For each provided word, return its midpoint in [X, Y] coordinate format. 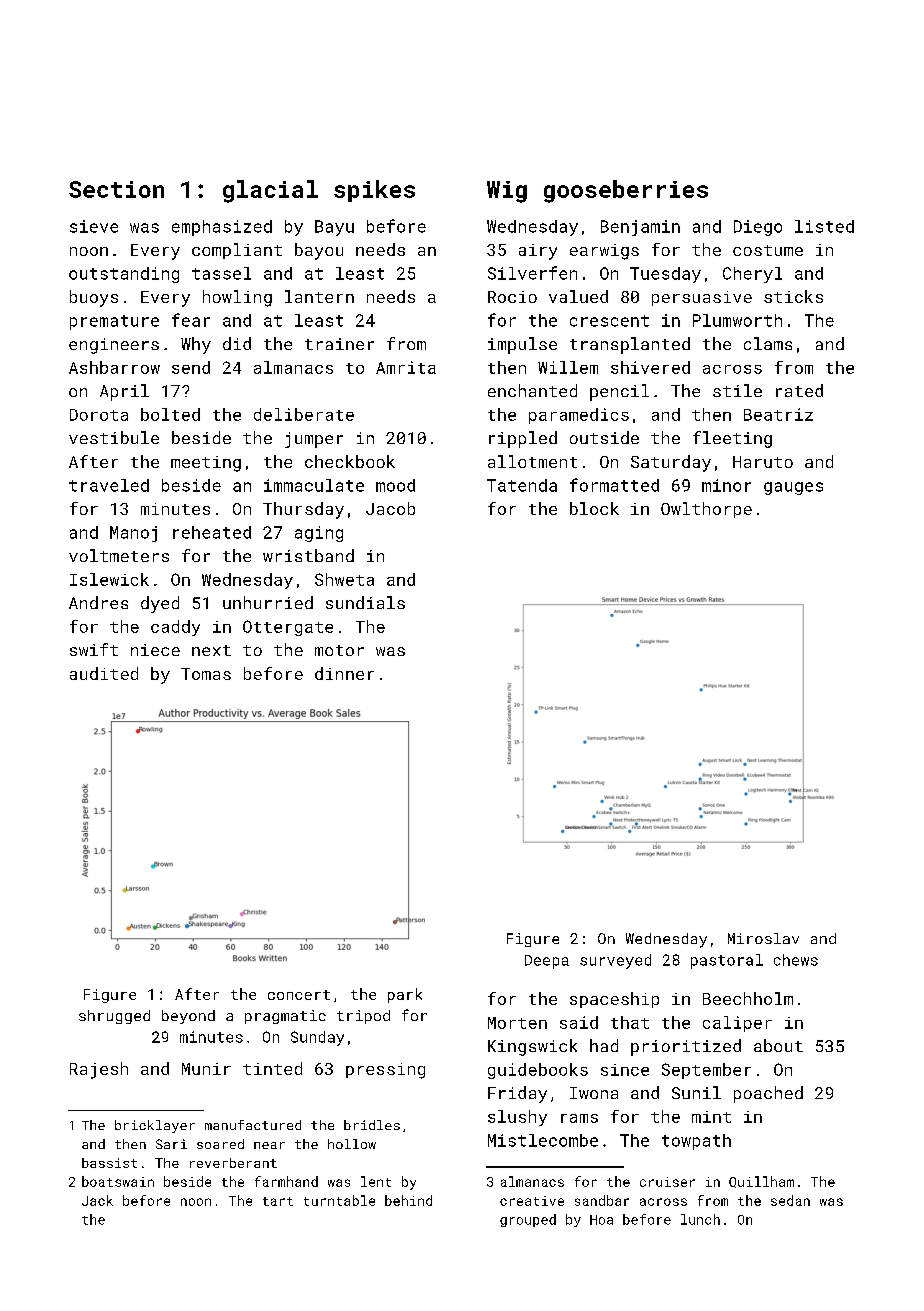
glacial [270, 191]
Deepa [547, 962]
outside [604, 437]
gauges [793, 488]
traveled [109, 485]
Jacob [390, 508]
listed [824, 226]
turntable [339, 1200]
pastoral [727, 961]
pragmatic [285, 1017]
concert [299, 995]
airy [538, 252]
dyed [160, 604]
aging [319, 534]
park [405, 995]
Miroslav [763, 938]
